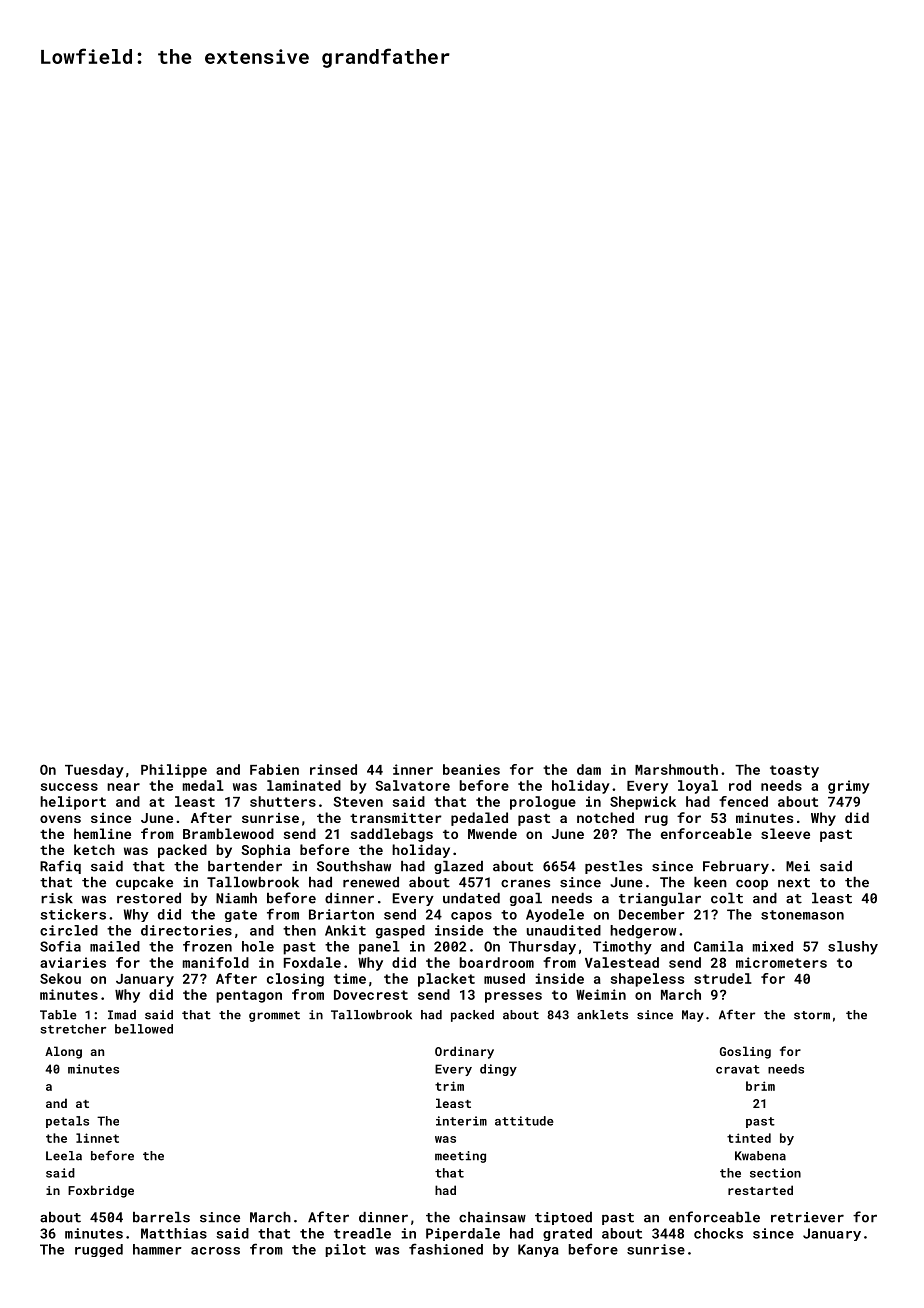 The image size is (924, 1308). What do you see at coordinates (504, 978) in the page?
I see `mused` at bounding box center [504, 978].
